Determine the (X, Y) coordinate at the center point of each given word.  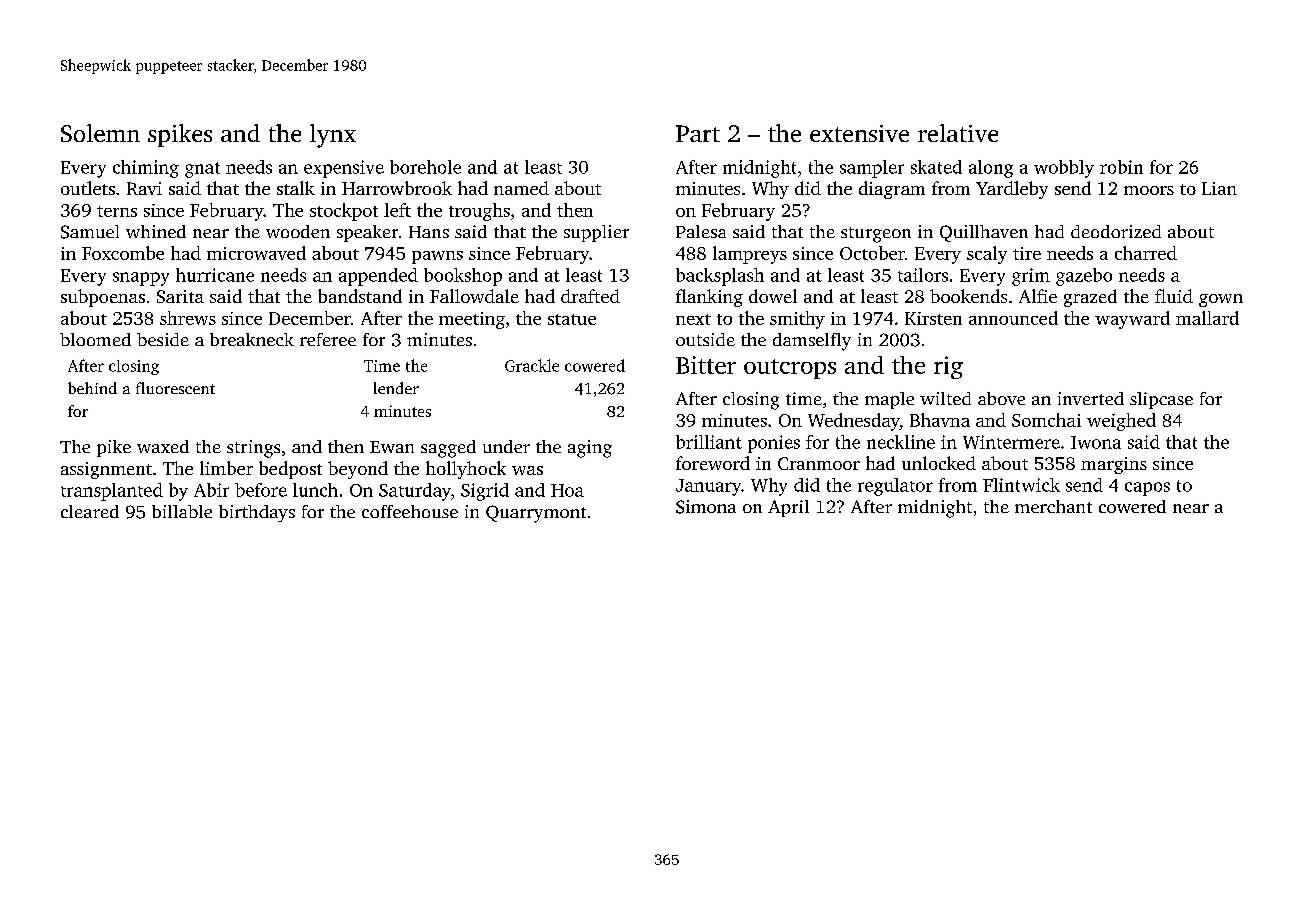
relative (958, 133)
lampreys (750, 255)
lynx (333, 136)
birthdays (257, 513)
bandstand (360, 296)
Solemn (100, 133)
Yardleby (1012, 190)
